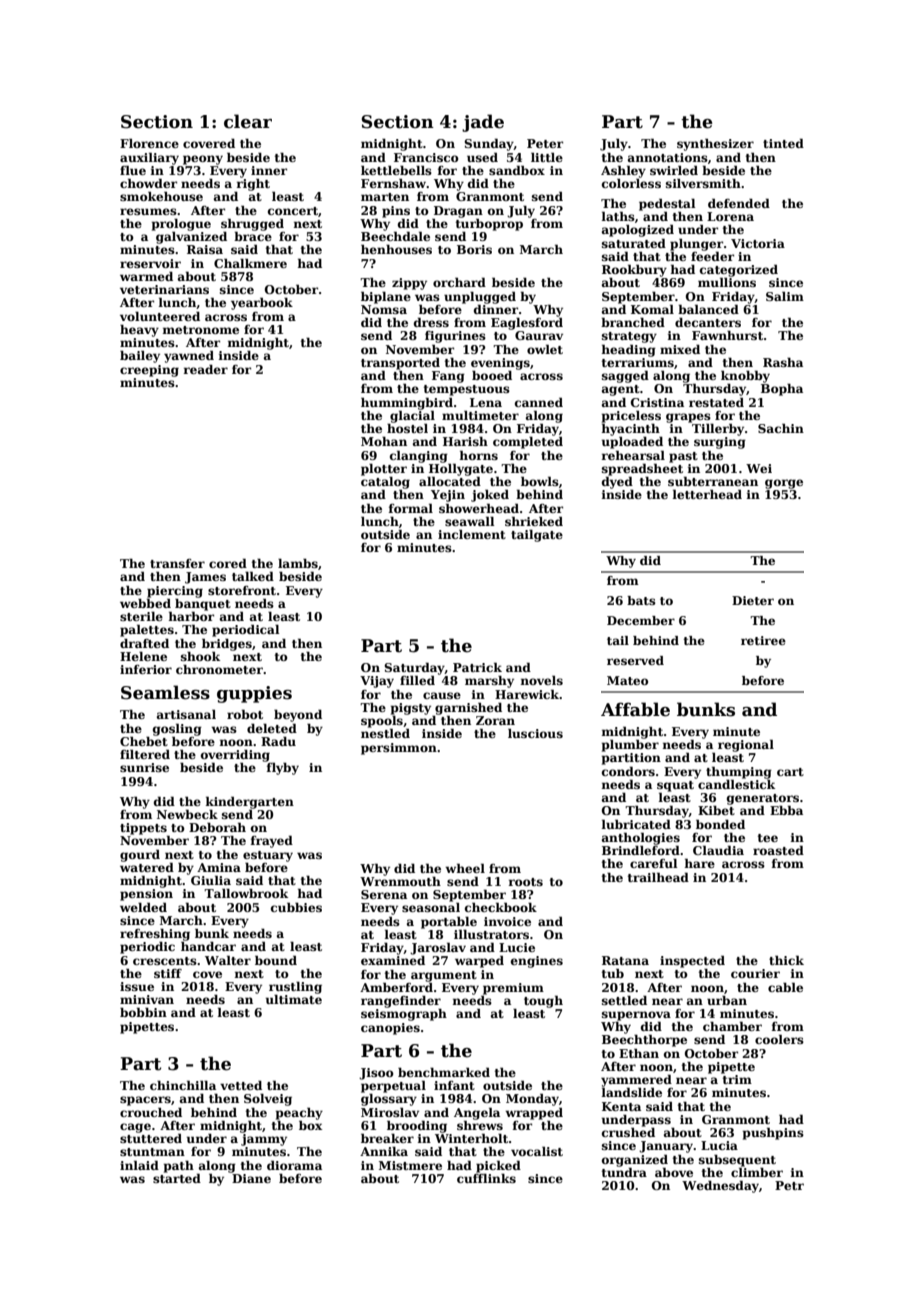 The image size is (924, 1308). Describe the element at coordinates (712, 256) in the screenshot. I see `feeder` at that location.
